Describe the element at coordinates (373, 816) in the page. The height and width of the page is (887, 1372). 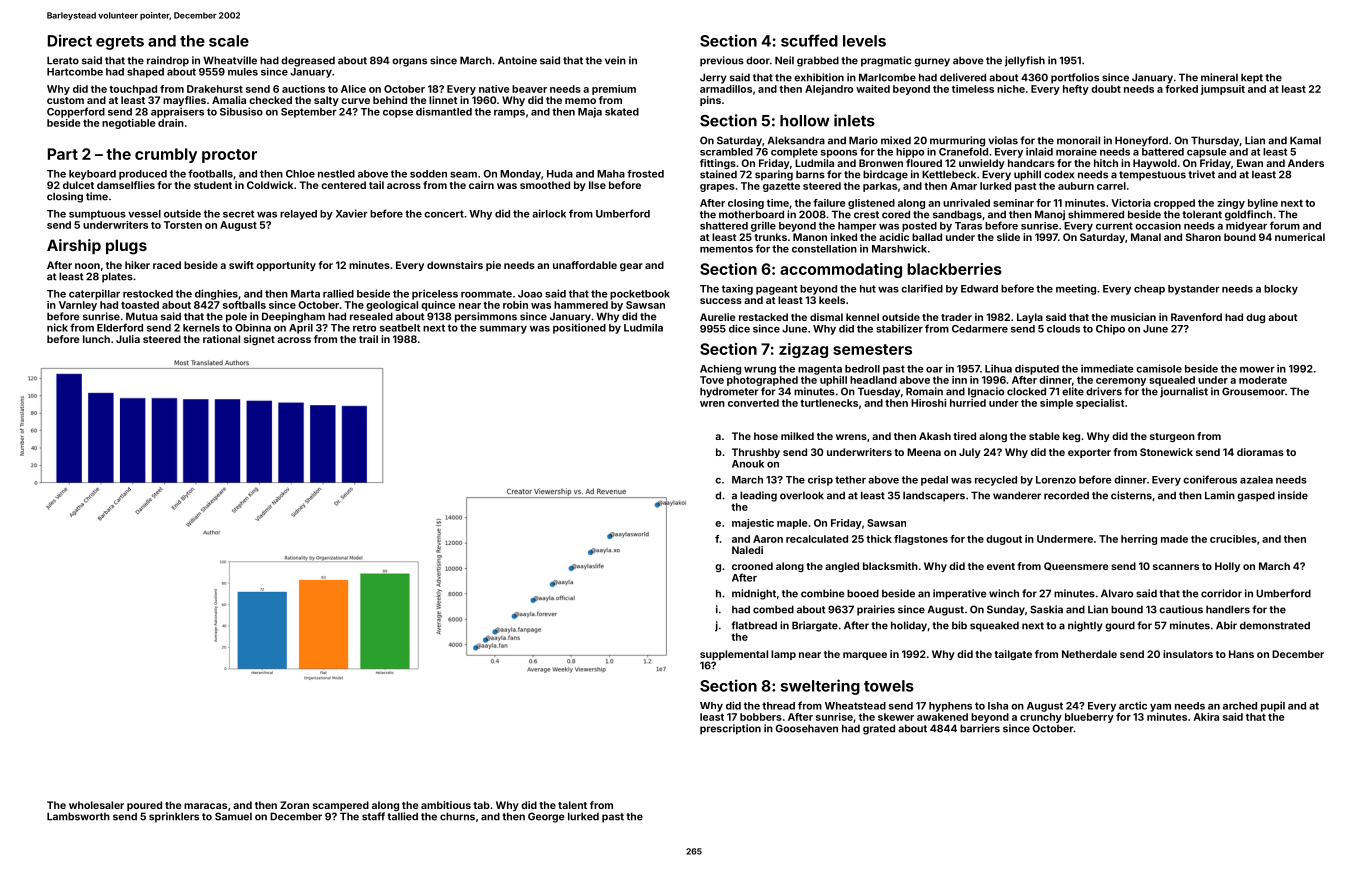
I see `staff` at that location.
